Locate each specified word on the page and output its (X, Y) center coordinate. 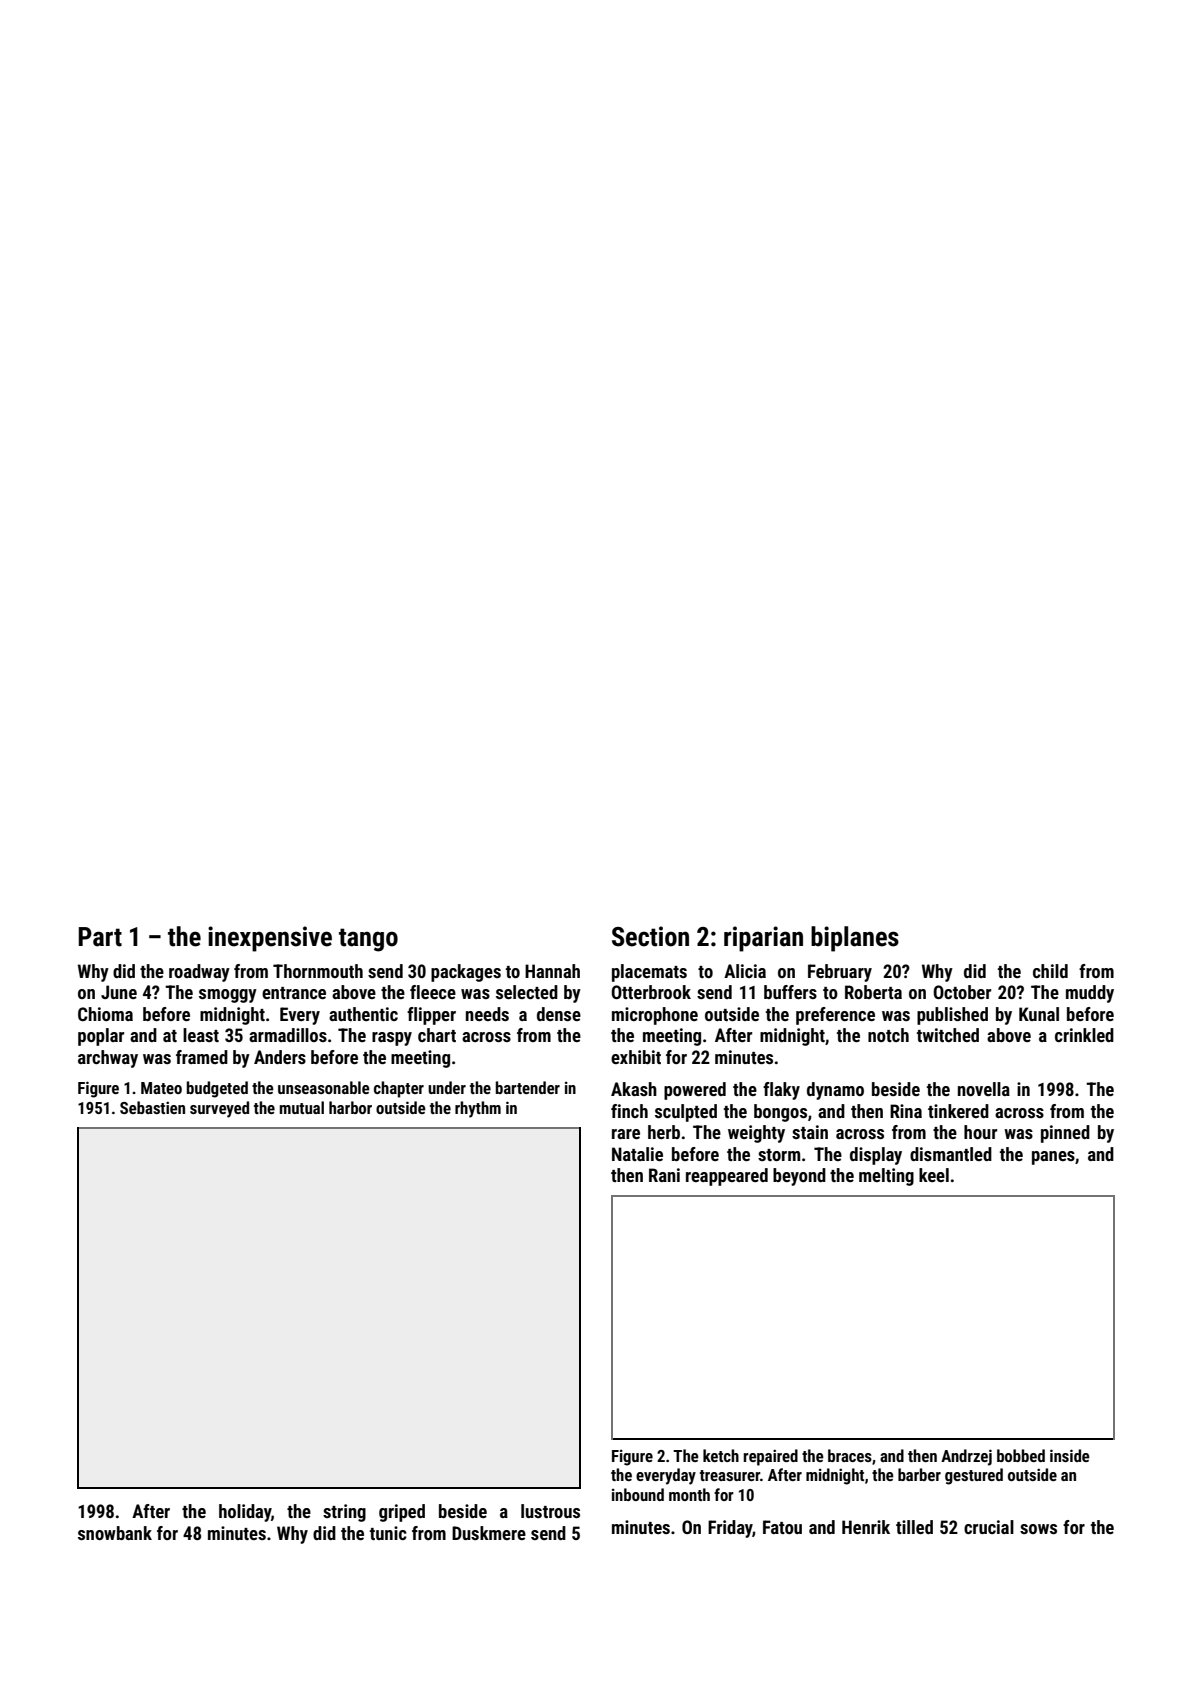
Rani (664, 1175)
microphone (655, 1016)
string (344, 1513)
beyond (799, 1177)
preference (835, 1016)
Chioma (105, 1014)
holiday (245, 1513)
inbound (638, 1494)
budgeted (217, 1089)
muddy (1090, 994)
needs (487, 1014)
